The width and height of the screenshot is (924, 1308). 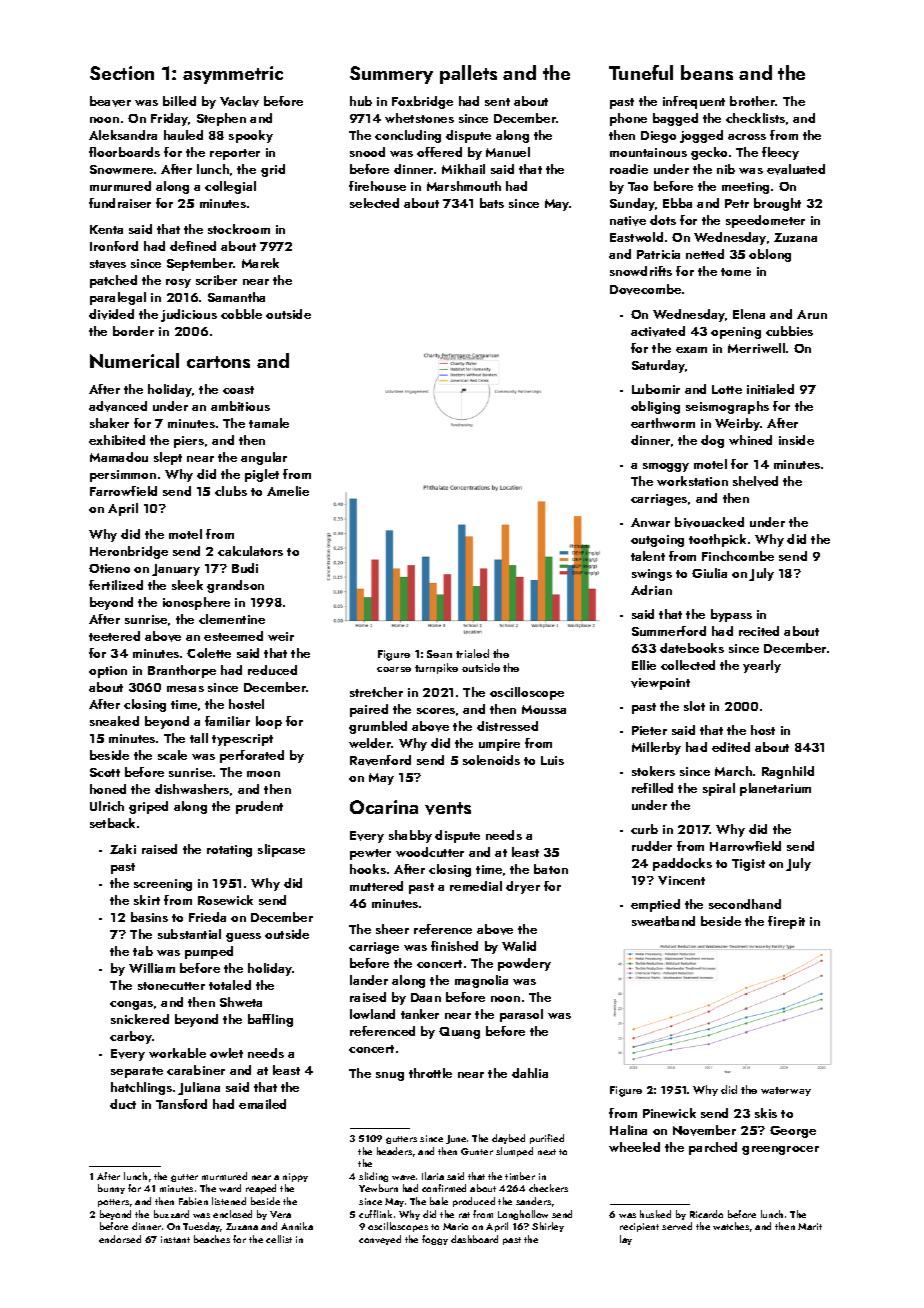 I want to click on reaped, so click(x=261, y=1189).
